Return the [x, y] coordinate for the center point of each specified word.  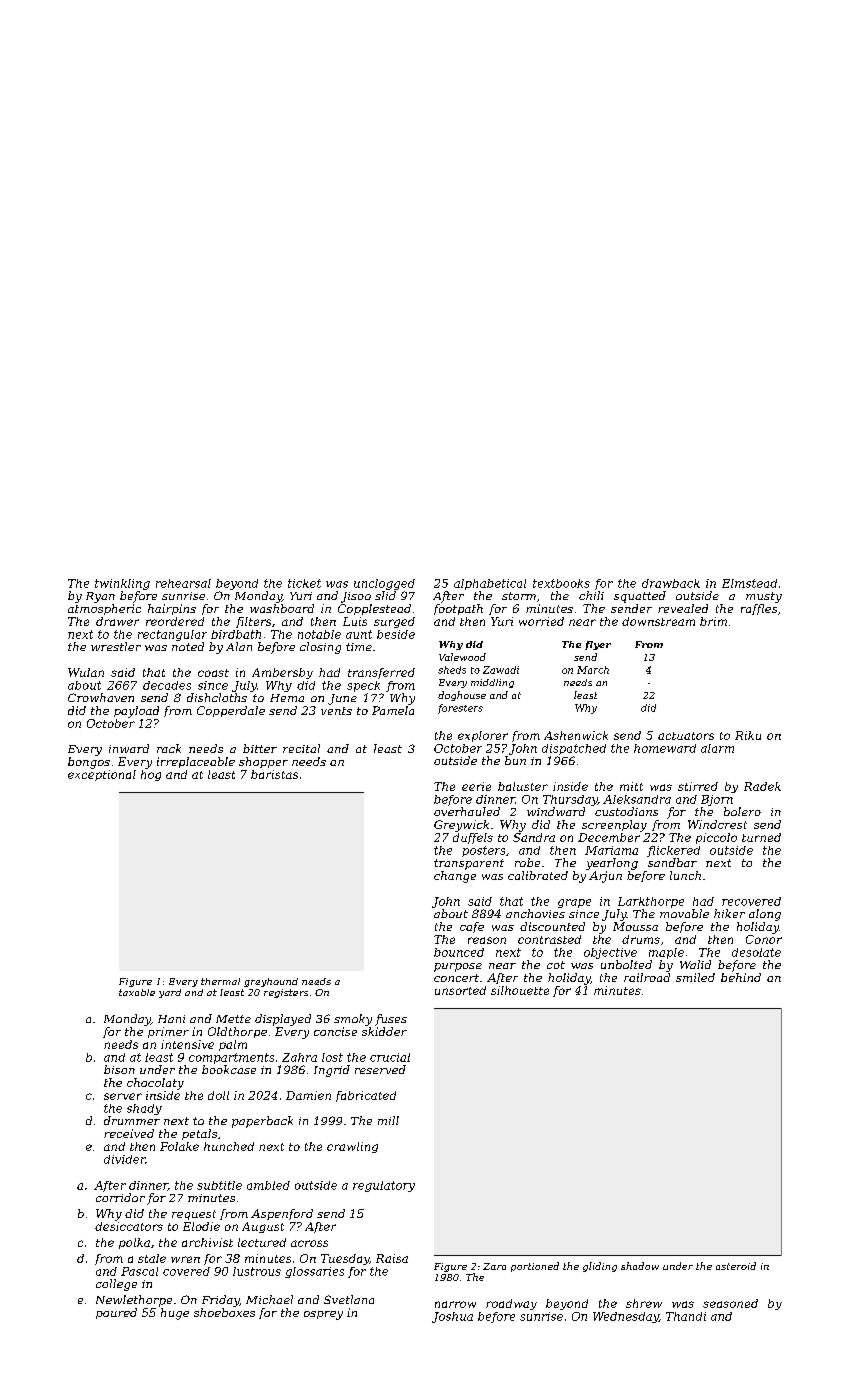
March [593, 670]
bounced [459, 952]
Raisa [392, 1258]
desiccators [129, 1226]
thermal [220, 981]
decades [167, 685]
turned [761, 837]
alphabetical [490, 584]
